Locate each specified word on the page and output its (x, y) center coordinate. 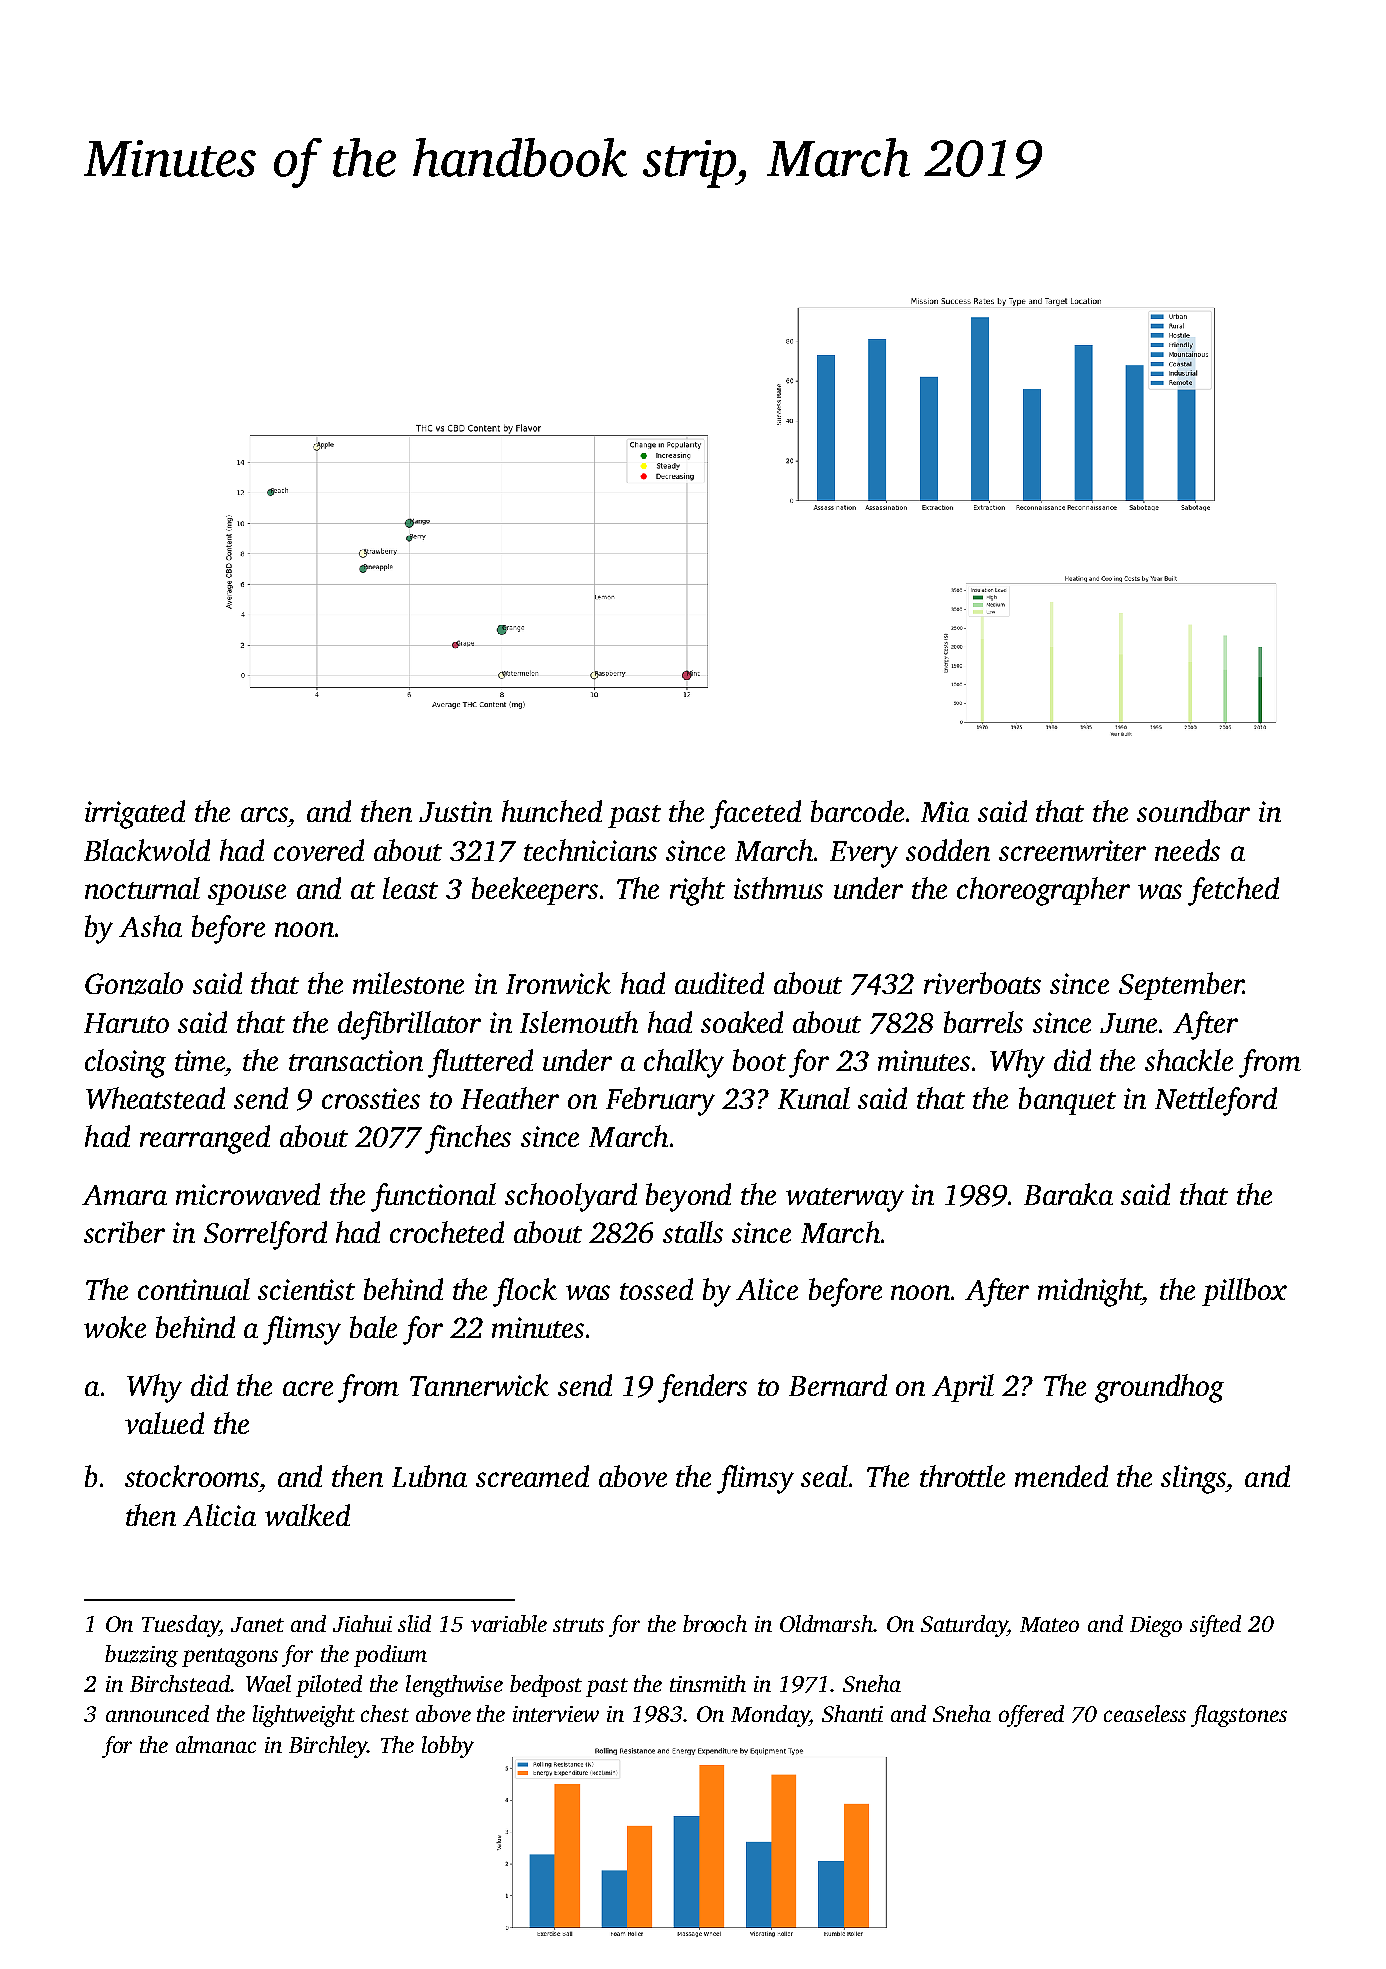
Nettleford (1216, 1101)
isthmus (778, 888)
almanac (216, 1744)
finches (468, 1139)
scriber (124, 1232)
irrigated (135, 814)
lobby (448, 1747)
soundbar (1193, 811)
